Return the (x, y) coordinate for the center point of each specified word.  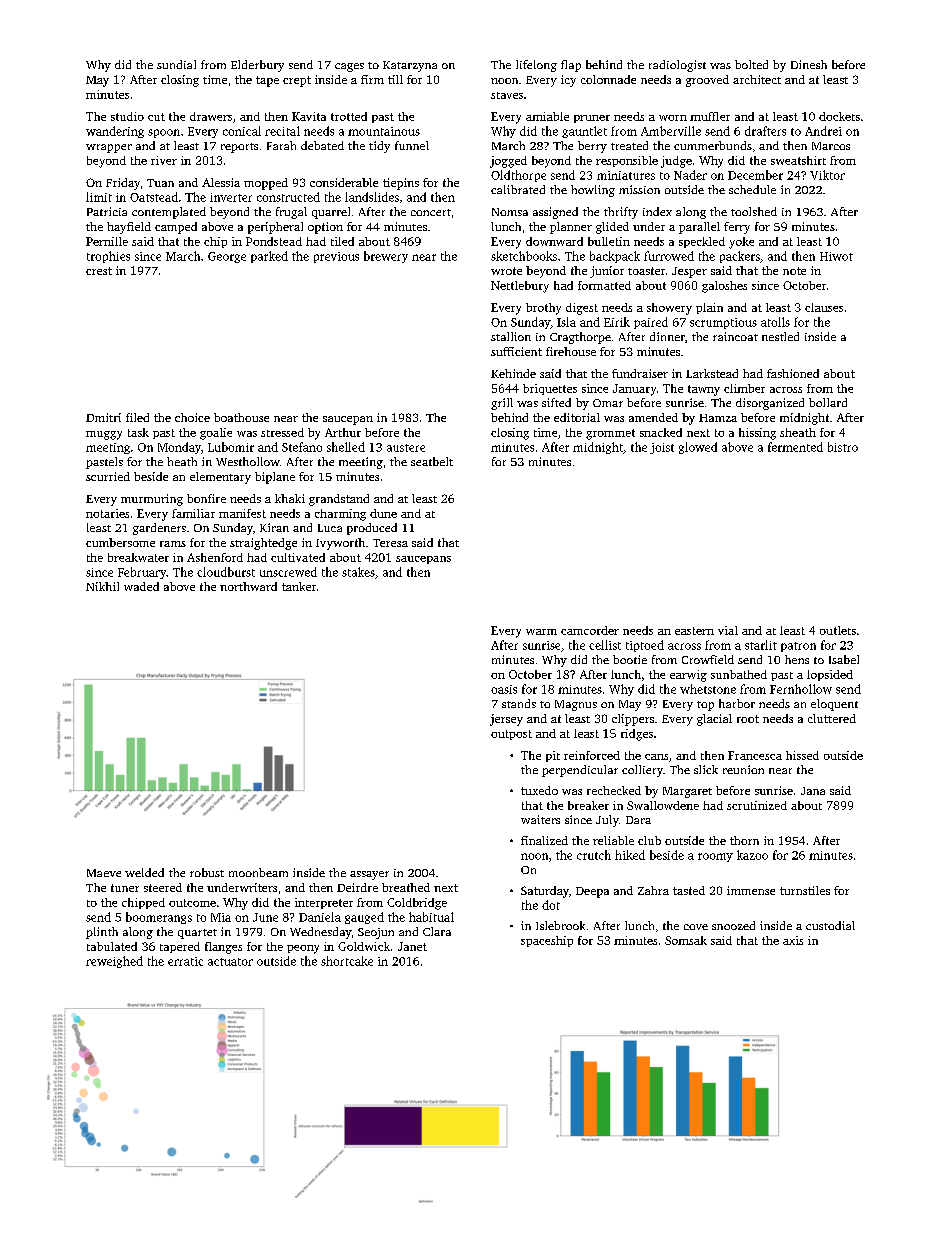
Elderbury (257, 66)
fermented (795, 447)
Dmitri (103, 417)
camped (176, 228)
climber (744, 388)
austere (406, 448)
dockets (839, 116)
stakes (358, 572)
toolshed (754, 211)
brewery (386, 257)
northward (248, 586)
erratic (185, 961)
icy (568, 81)
